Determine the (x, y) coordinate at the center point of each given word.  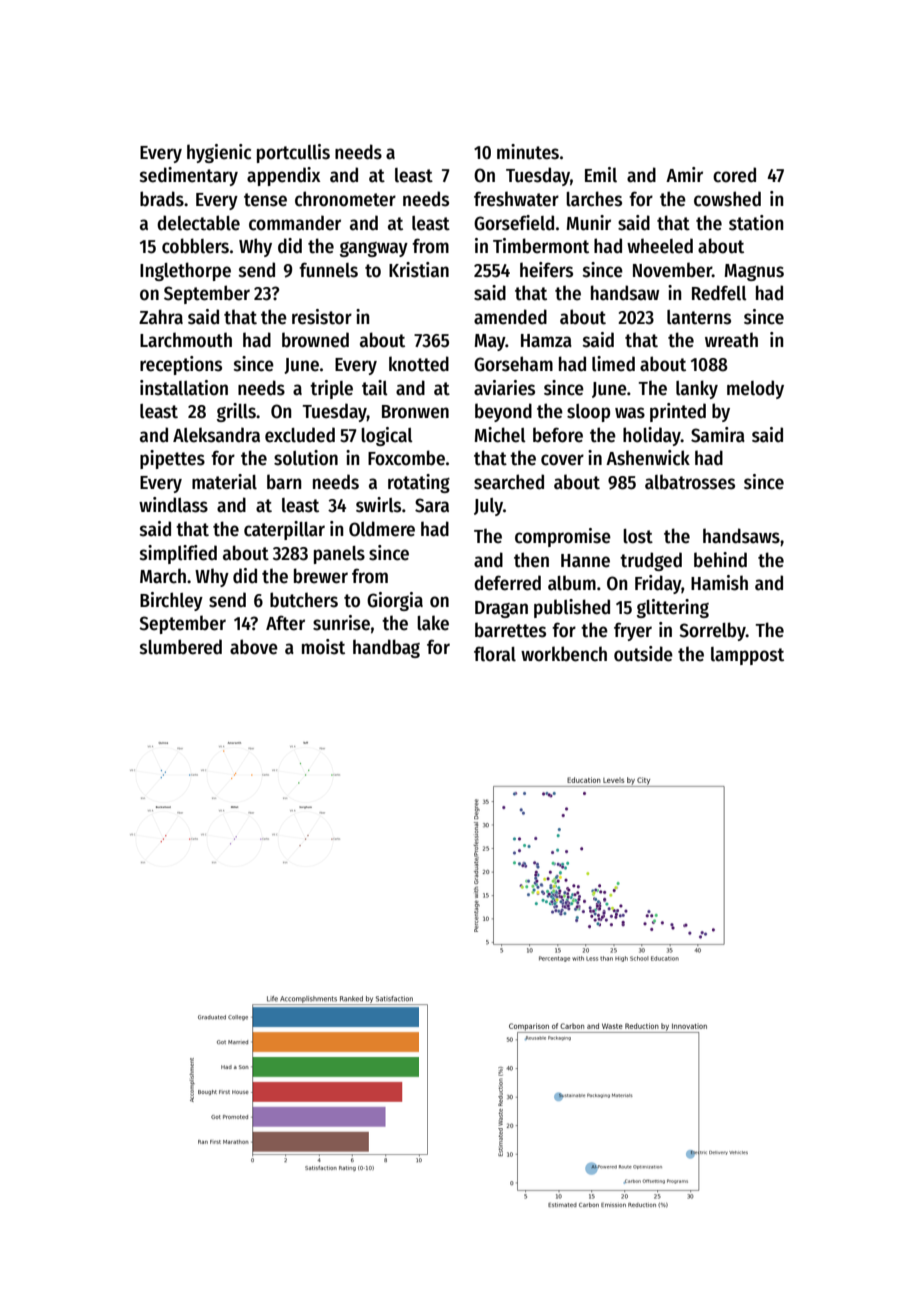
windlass (173, 505)
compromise (563, 537)
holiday (652, 436)
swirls (378, 505)
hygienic (219, 153)
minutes (528, 152)
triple (331, 389)
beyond (503, 412)
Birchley (171, 601)
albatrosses (690, 482)
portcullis (293, 153)
